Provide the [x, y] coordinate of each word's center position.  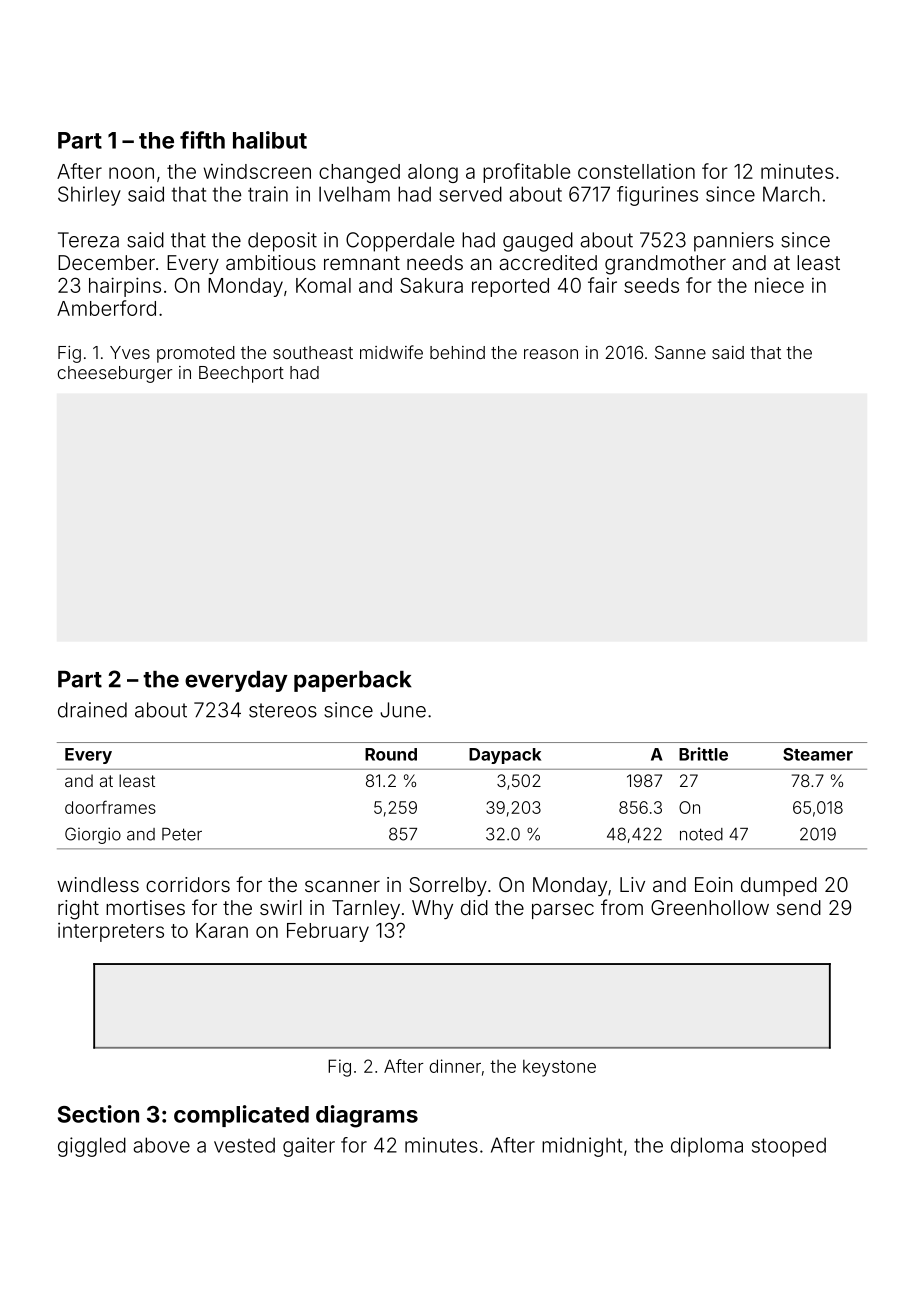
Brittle [703, 754]
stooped [789, 1147]
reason [551, 354]
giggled [92, 1147]
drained [92, 710]
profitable [526, 173]
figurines [657, 196]
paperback [353, 681]
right [78, 910]
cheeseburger [114, 374]
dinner [455, 1066]
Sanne [680, 352]
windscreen [257, 171]
